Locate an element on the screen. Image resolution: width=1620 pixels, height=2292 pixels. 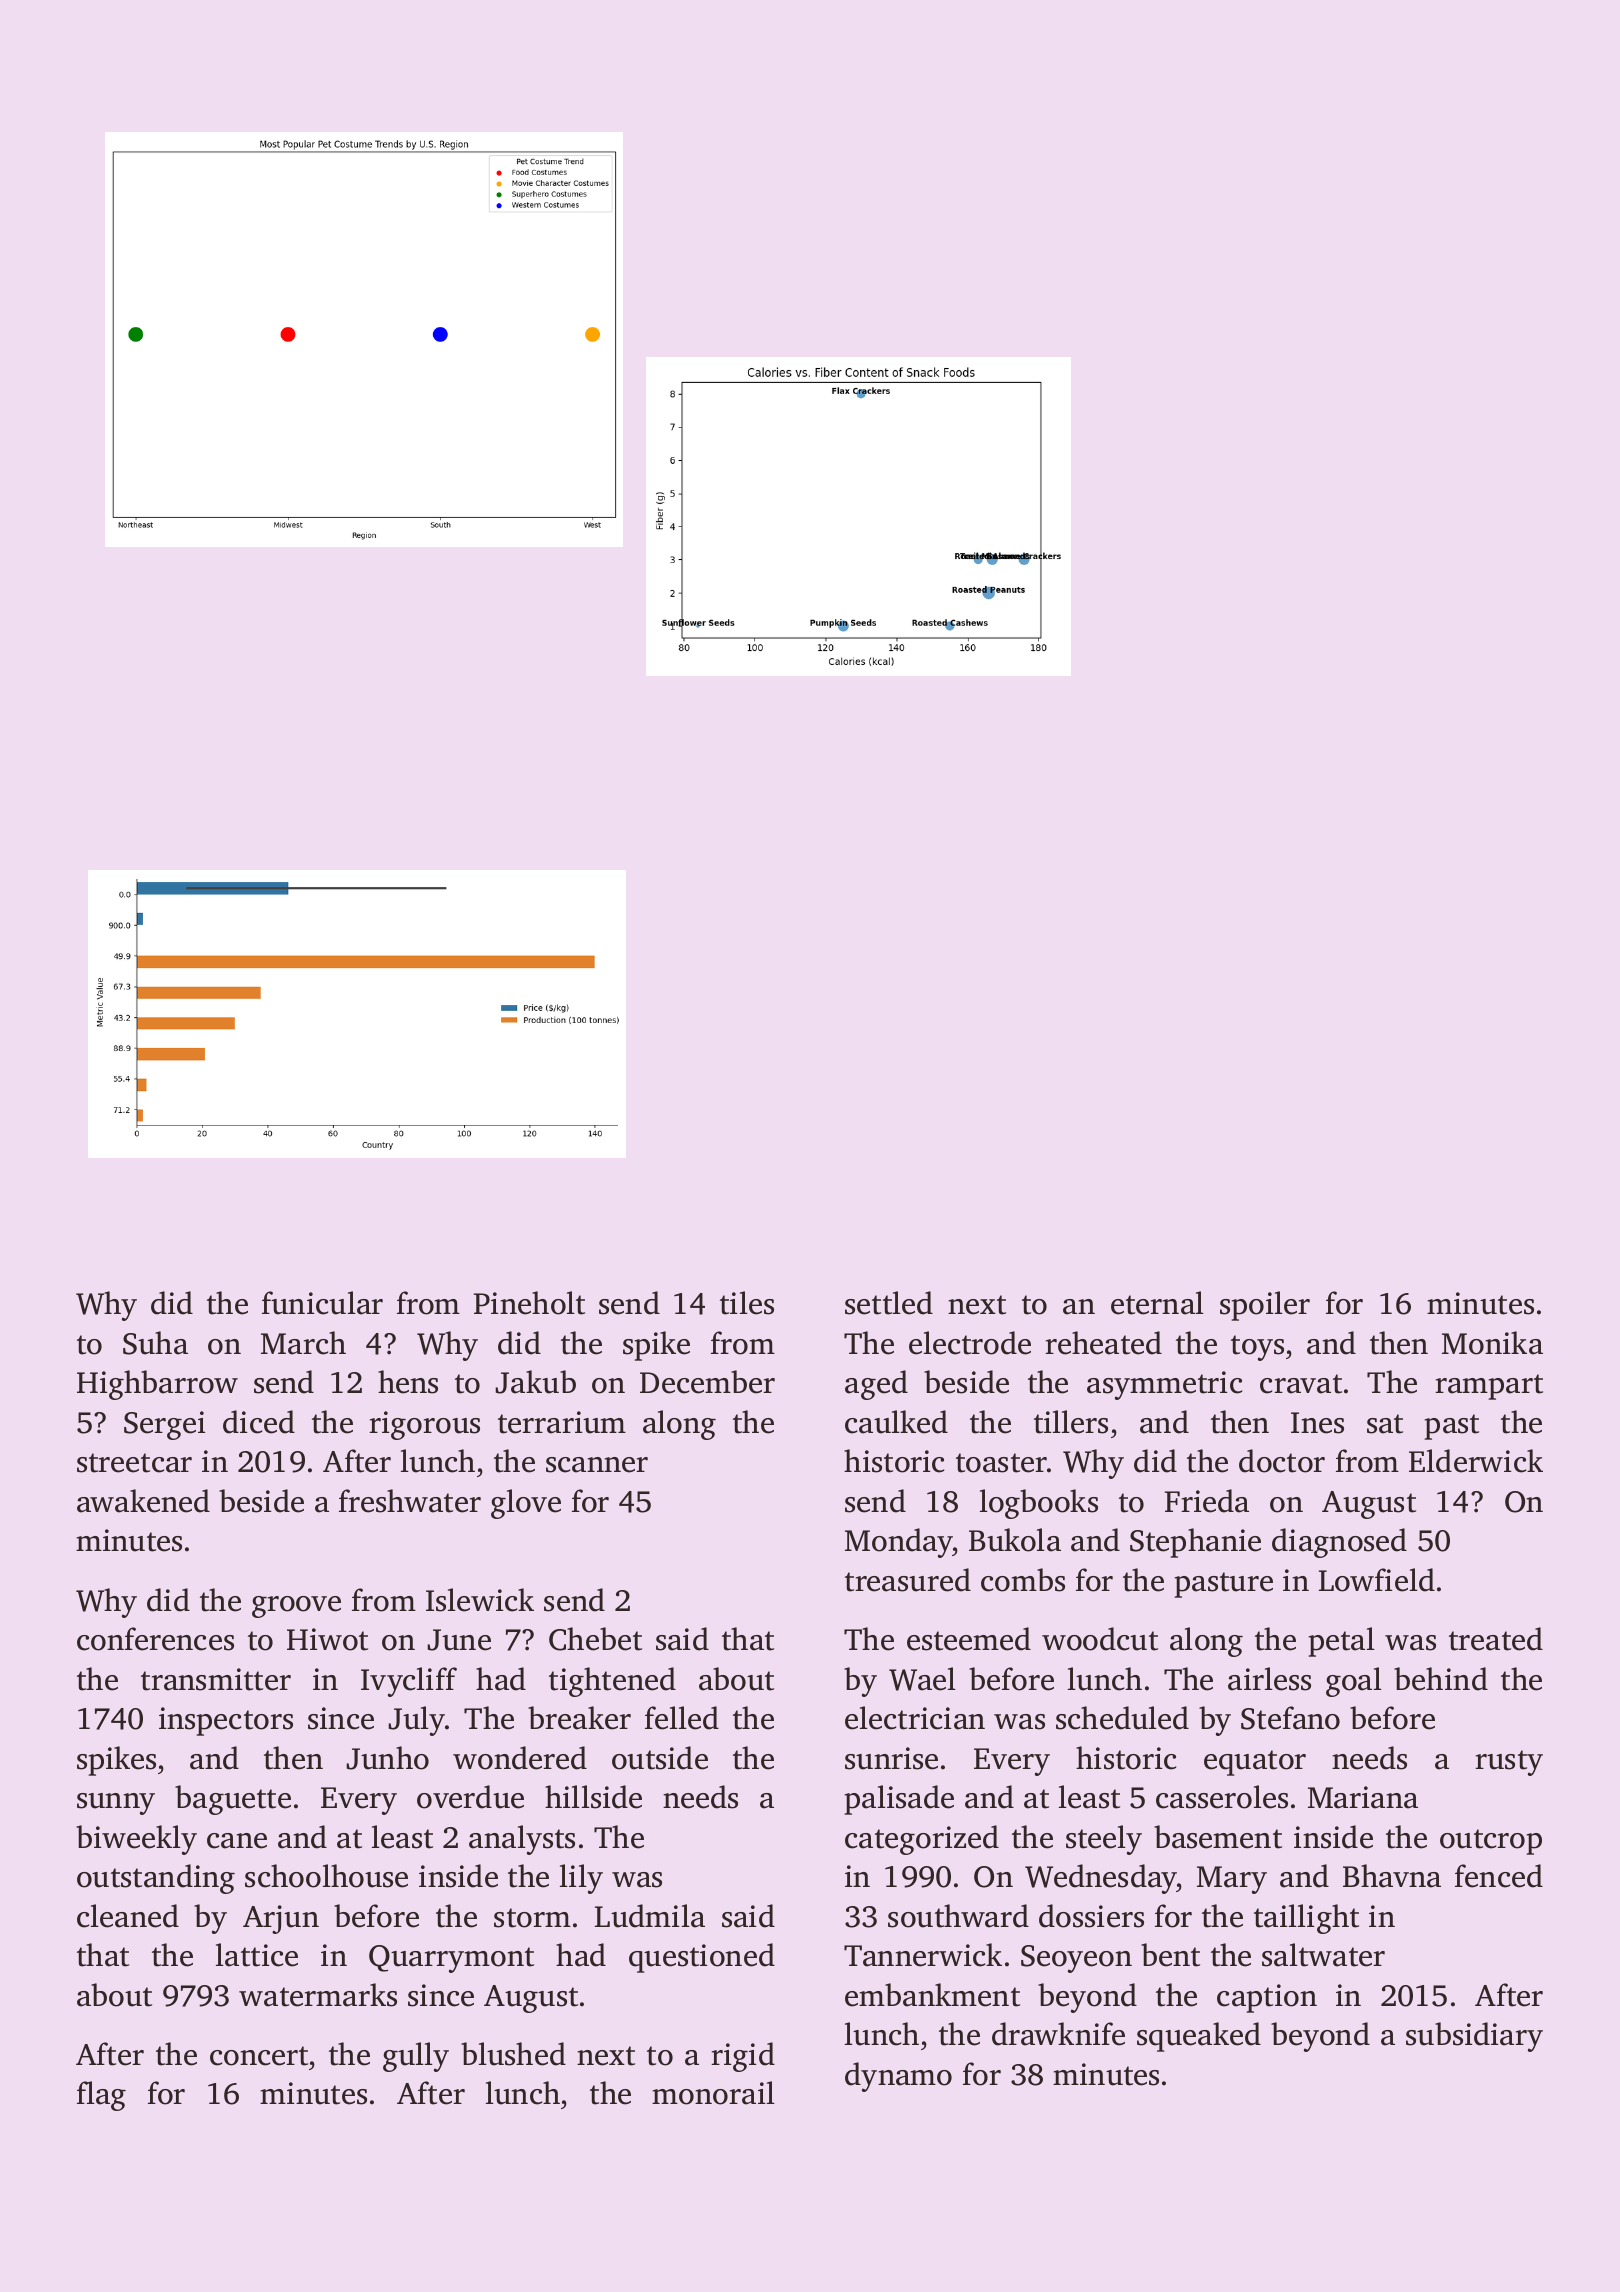
settled is located at coordinates (889, 1303).
